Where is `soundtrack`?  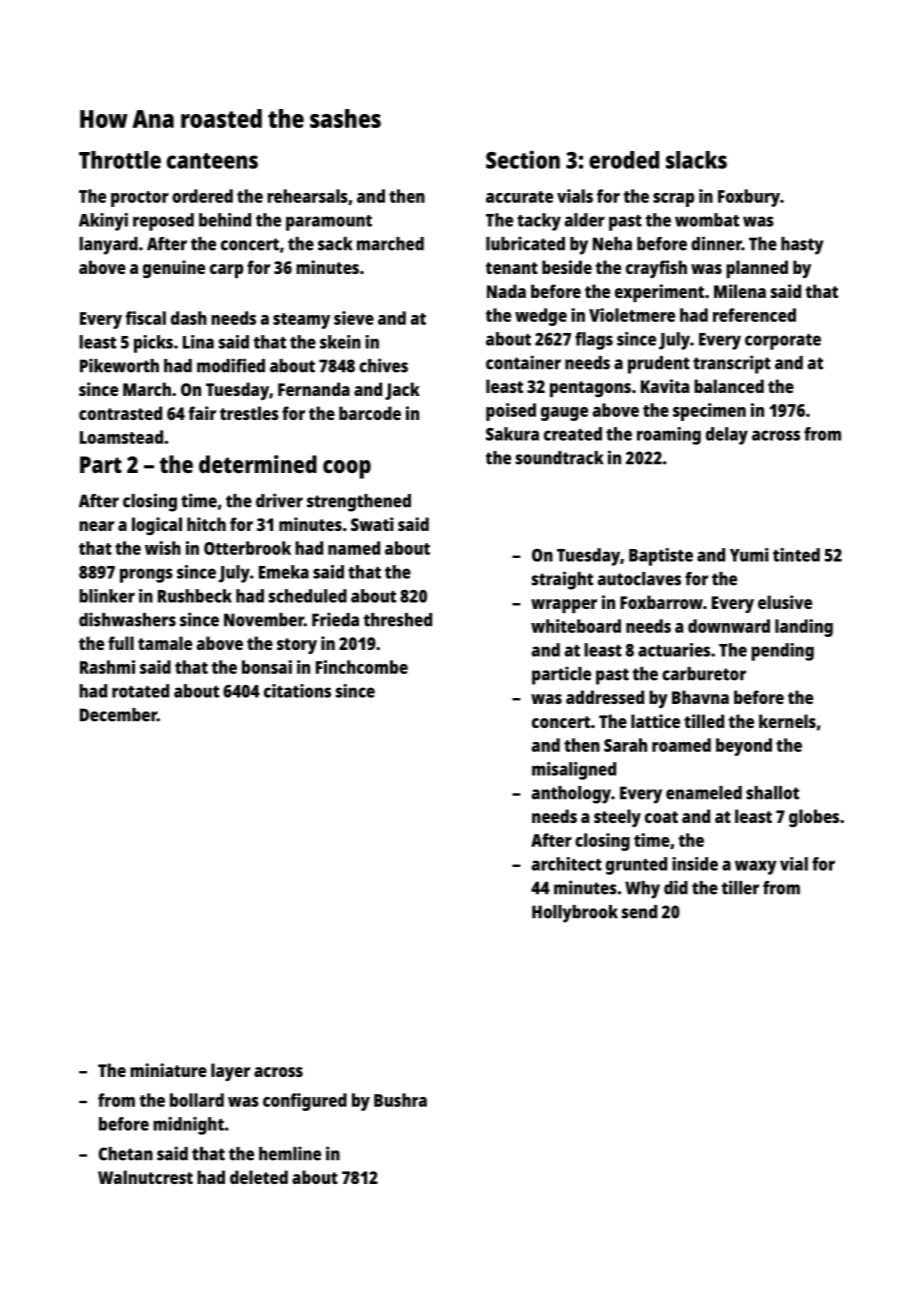 soundtrack is located at coordinates (560, 458).
